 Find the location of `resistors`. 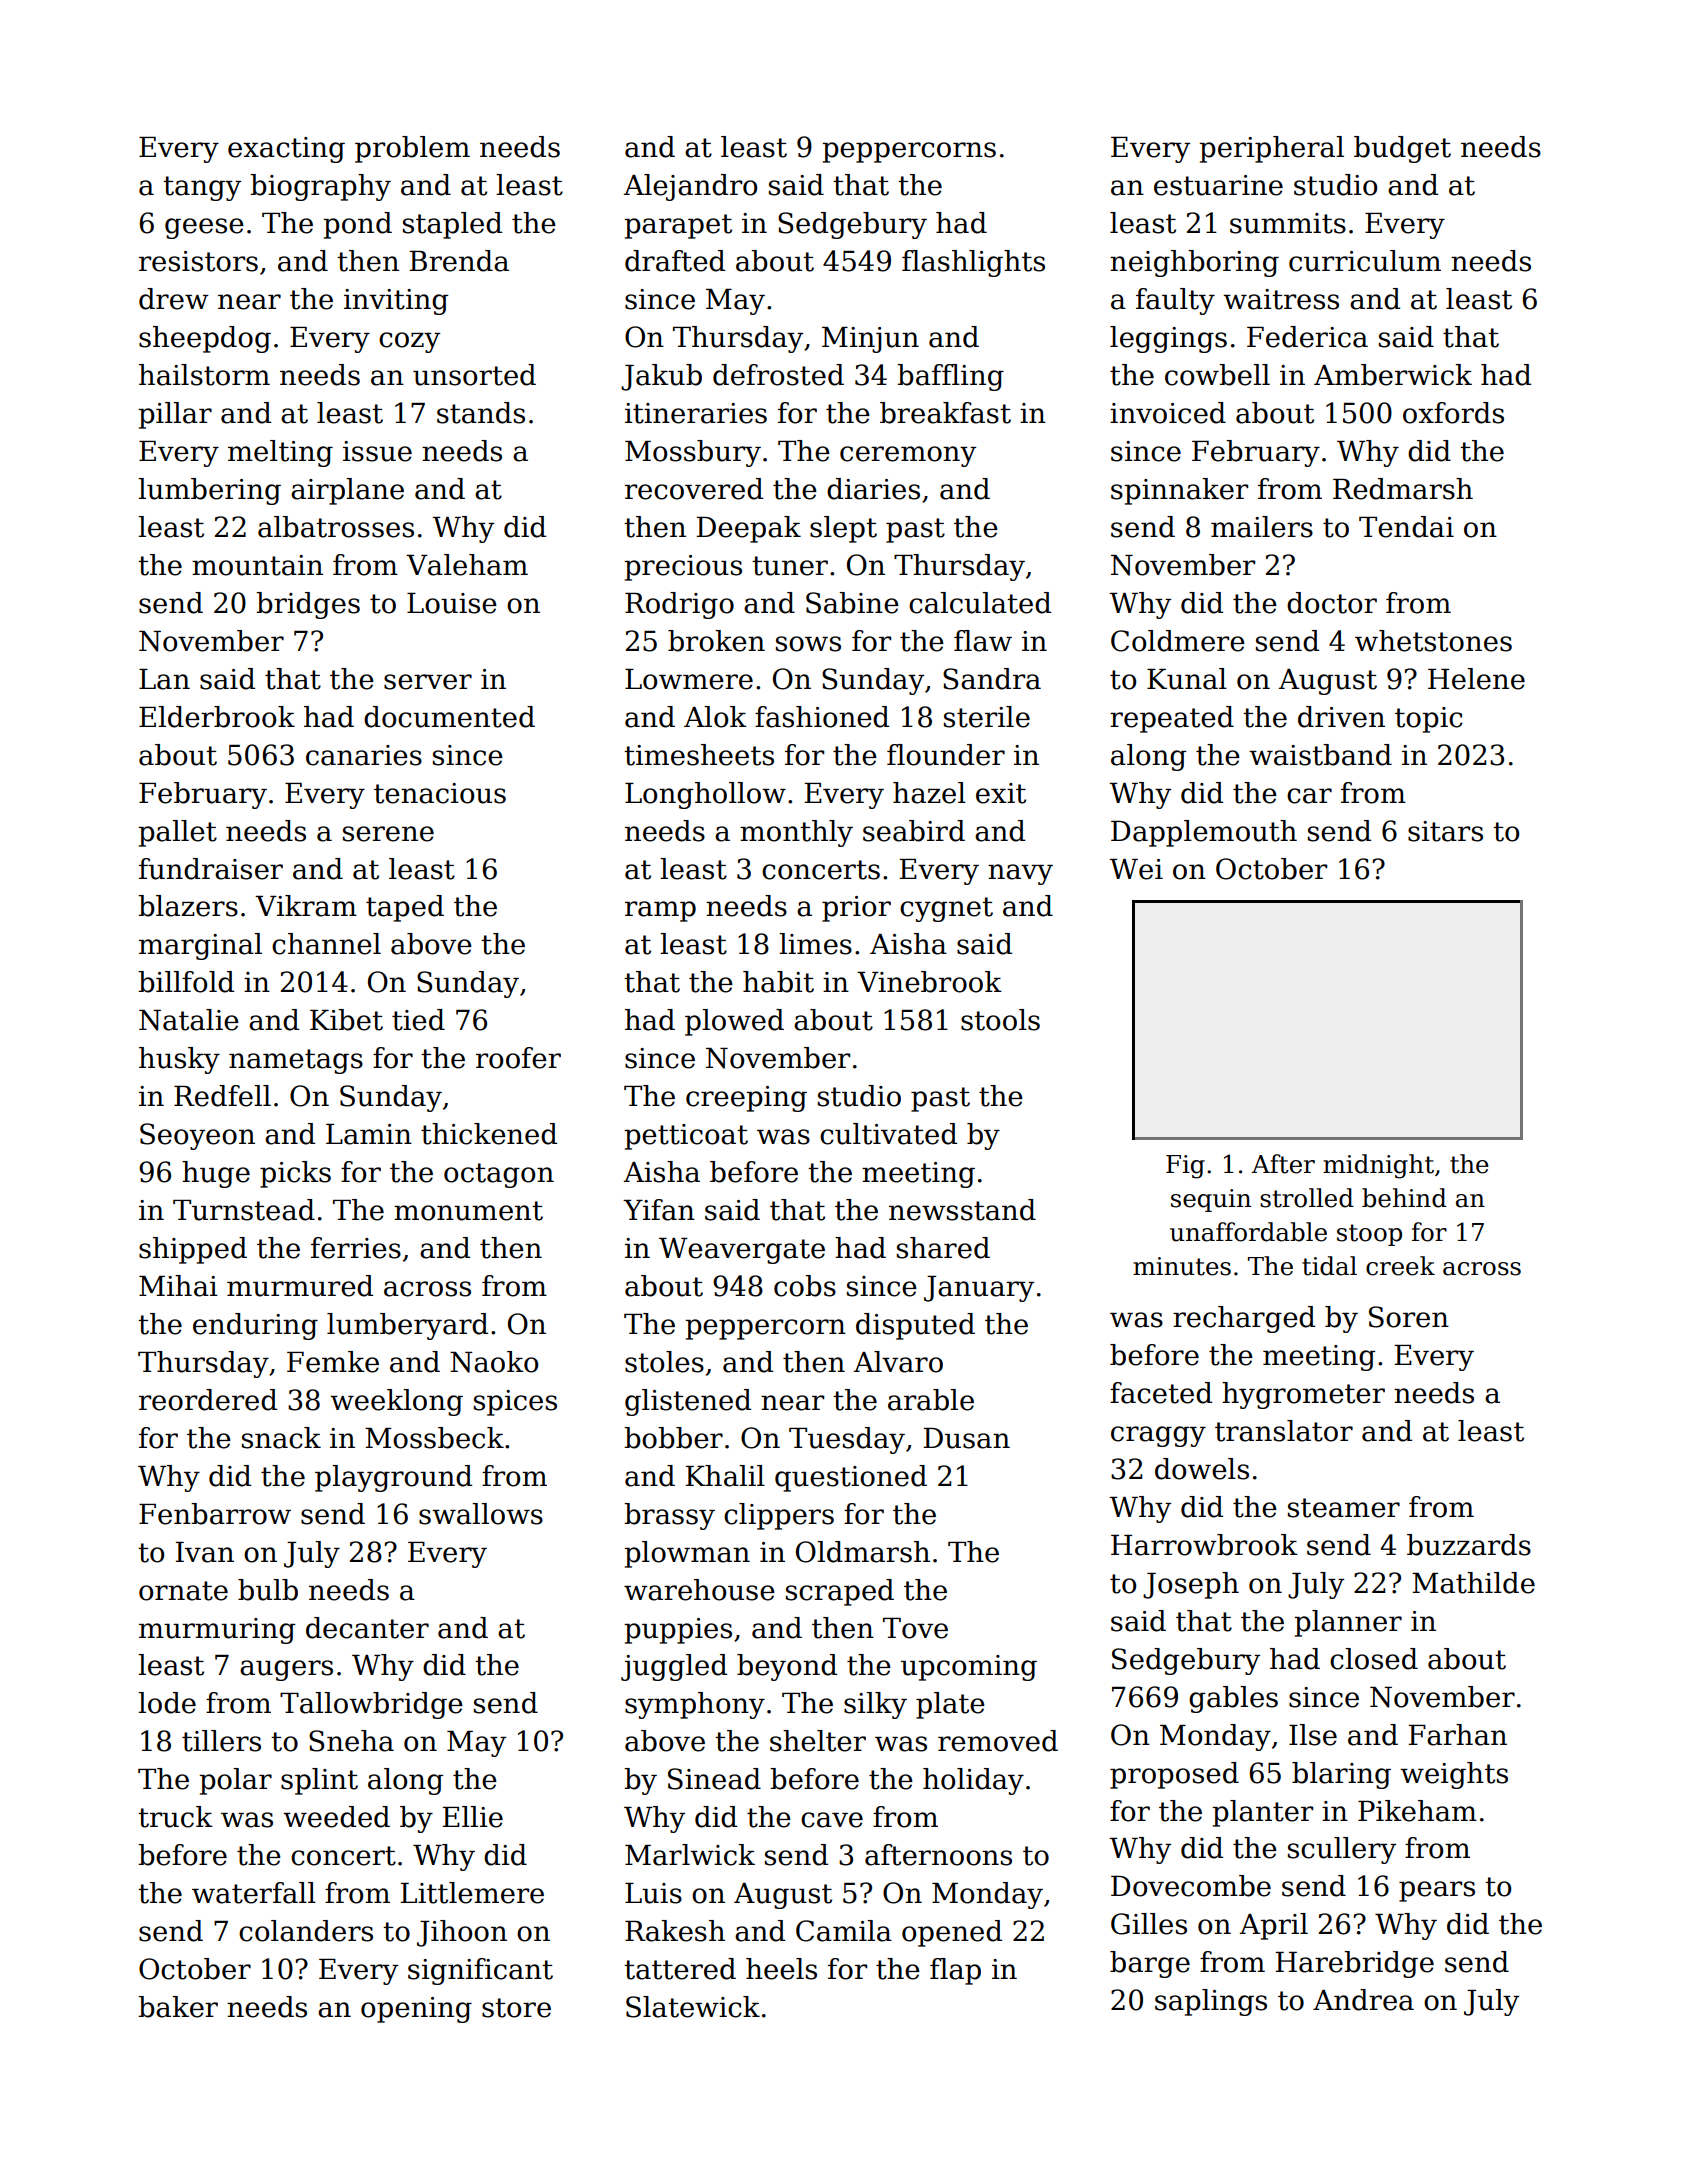

resistors is located at coordinates (198, 261).
